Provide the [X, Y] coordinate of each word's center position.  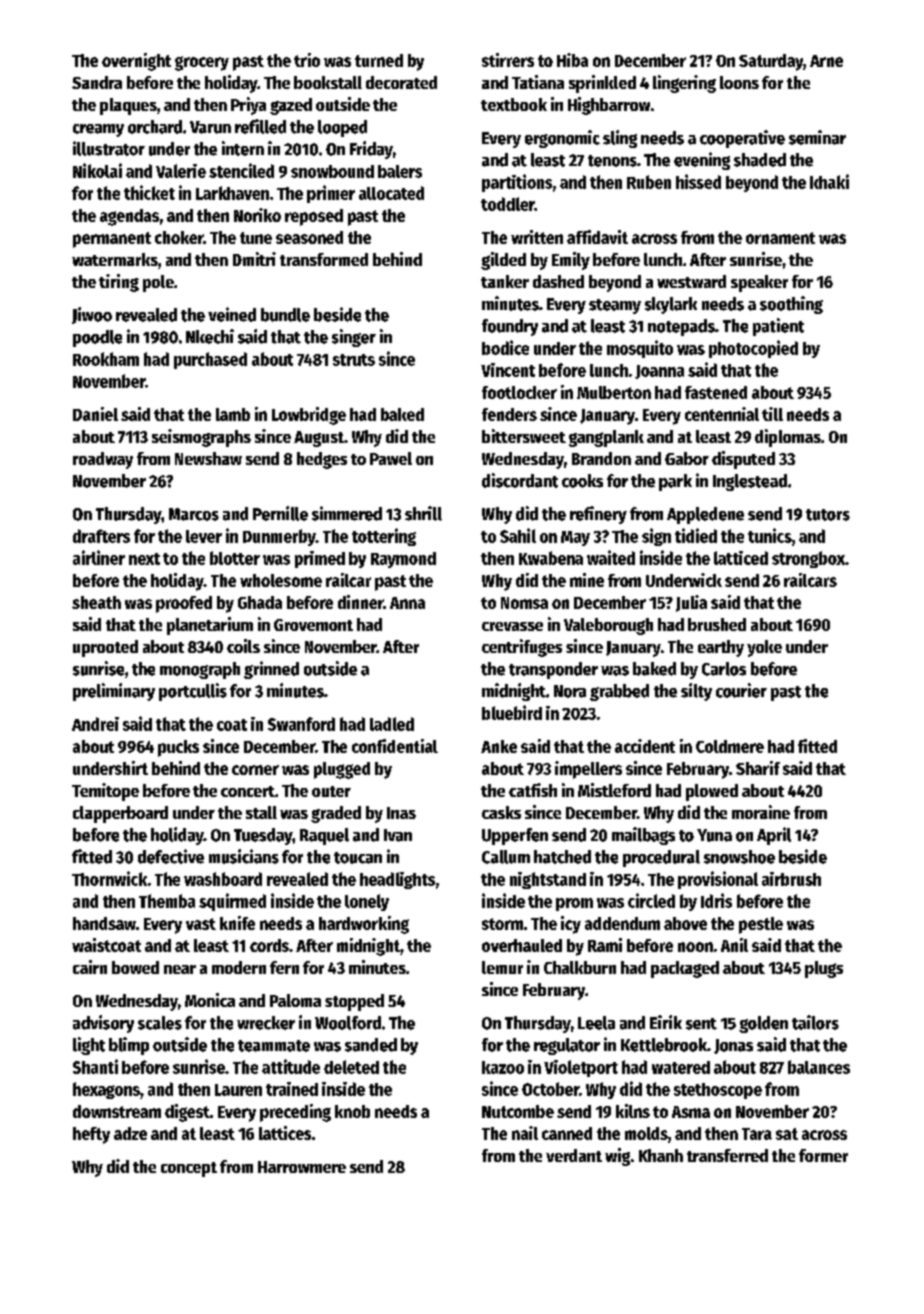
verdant [574, 1155]
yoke [764, 648]
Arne [826, 61]
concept [189, 1169]
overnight [136, 62]
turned [379, 60]
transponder [553, 670]
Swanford [301, 724]
